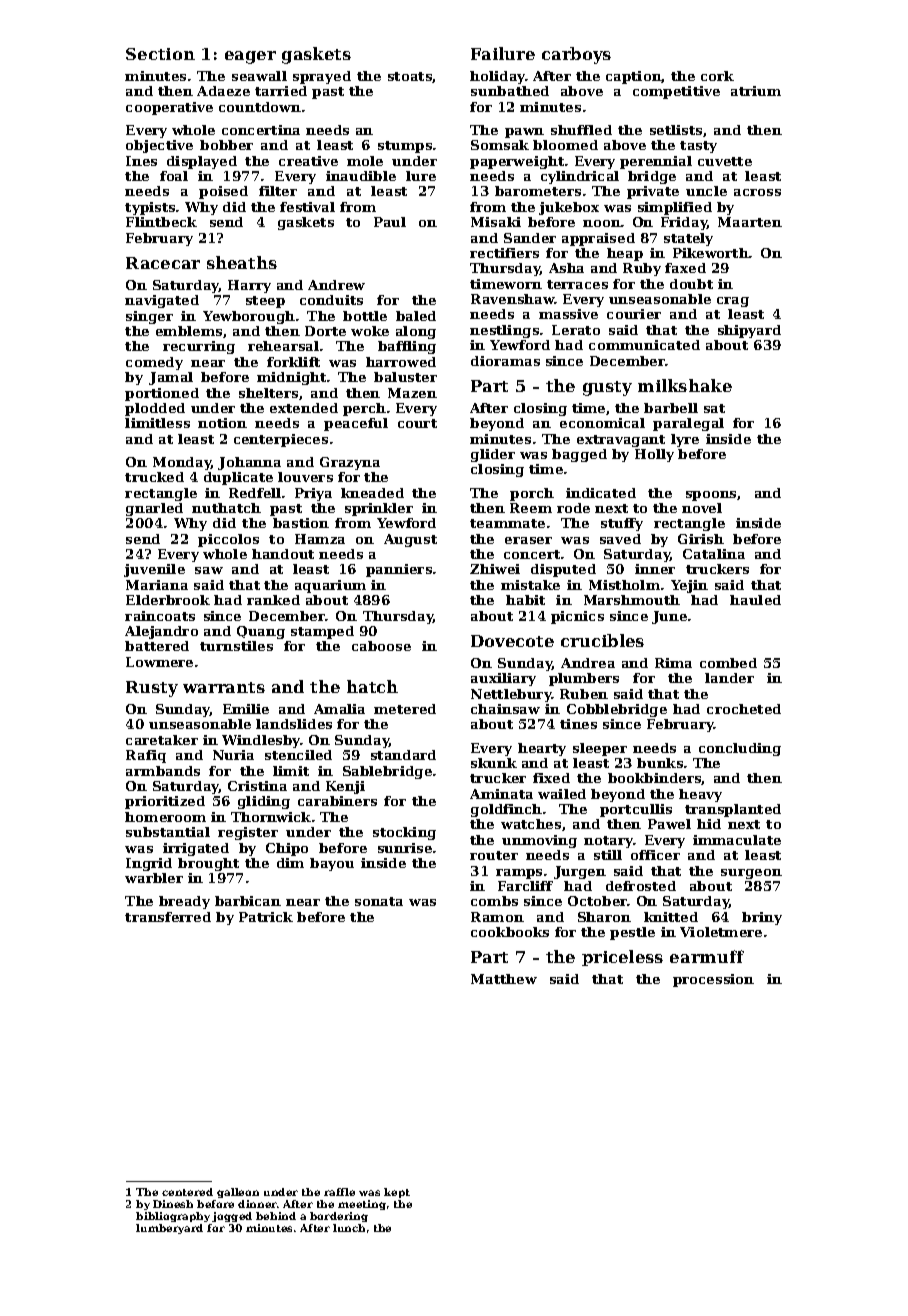  Describe the element at coordinates (660, 763) in the screenshot. I see `bunks` at that location.
